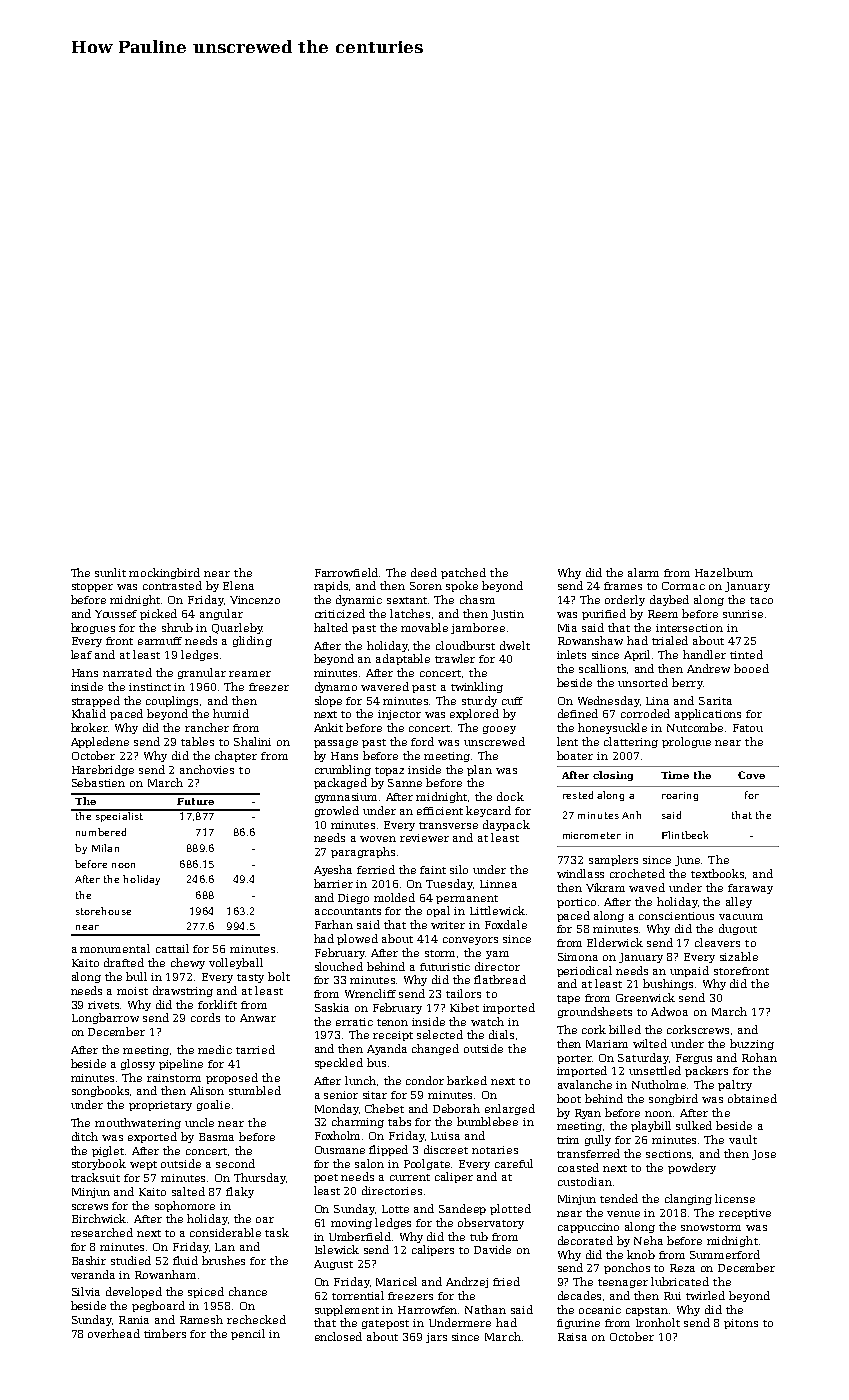 This screenshot has width=849, height=1400. What do you see at coordinates (463, 573) in the screenshot?
I see `patched` at bounding box center [463, 573].
